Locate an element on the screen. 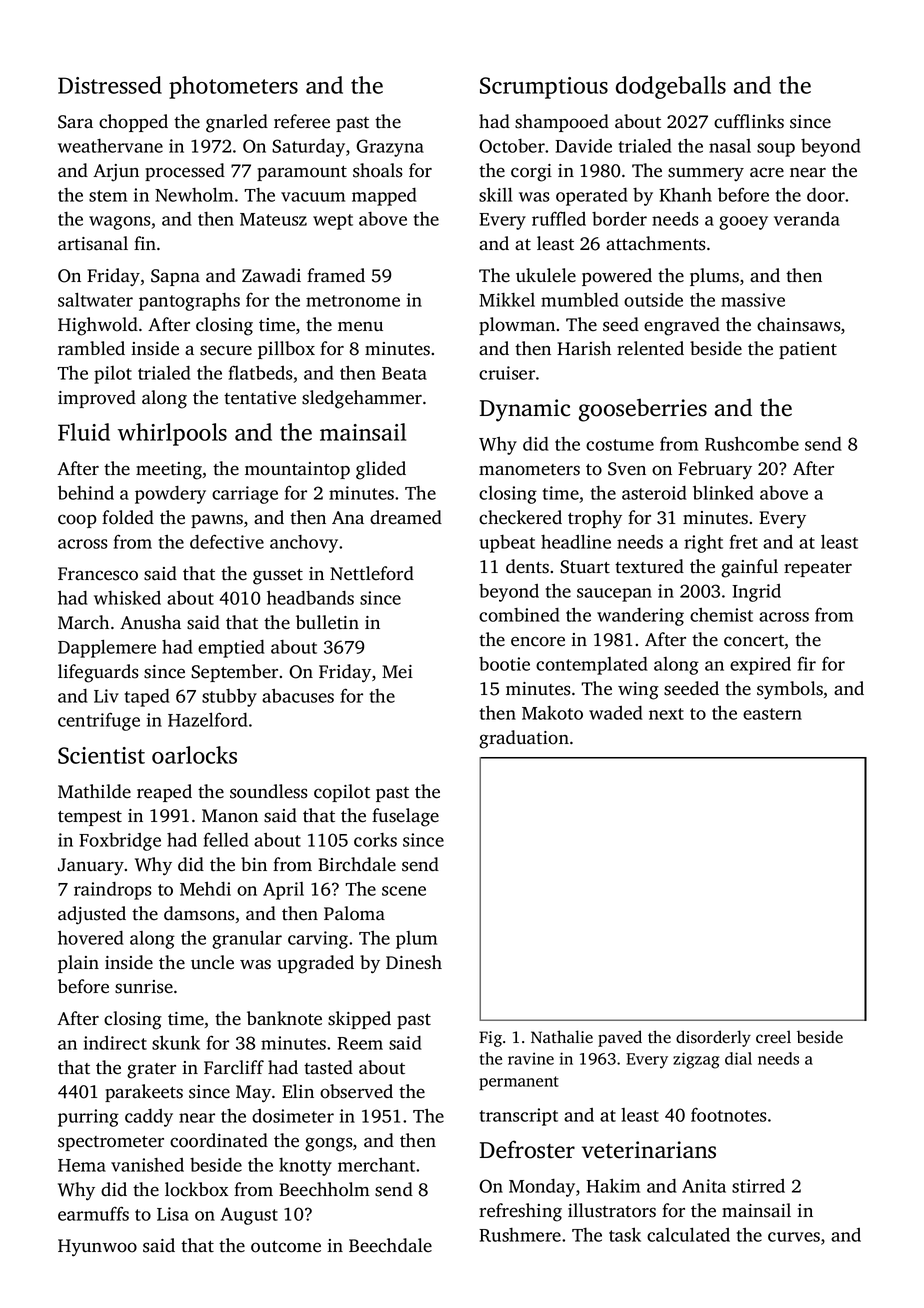 This screenshot has height=1308, width=924. outcome is located at coordinates (286, 1247).
